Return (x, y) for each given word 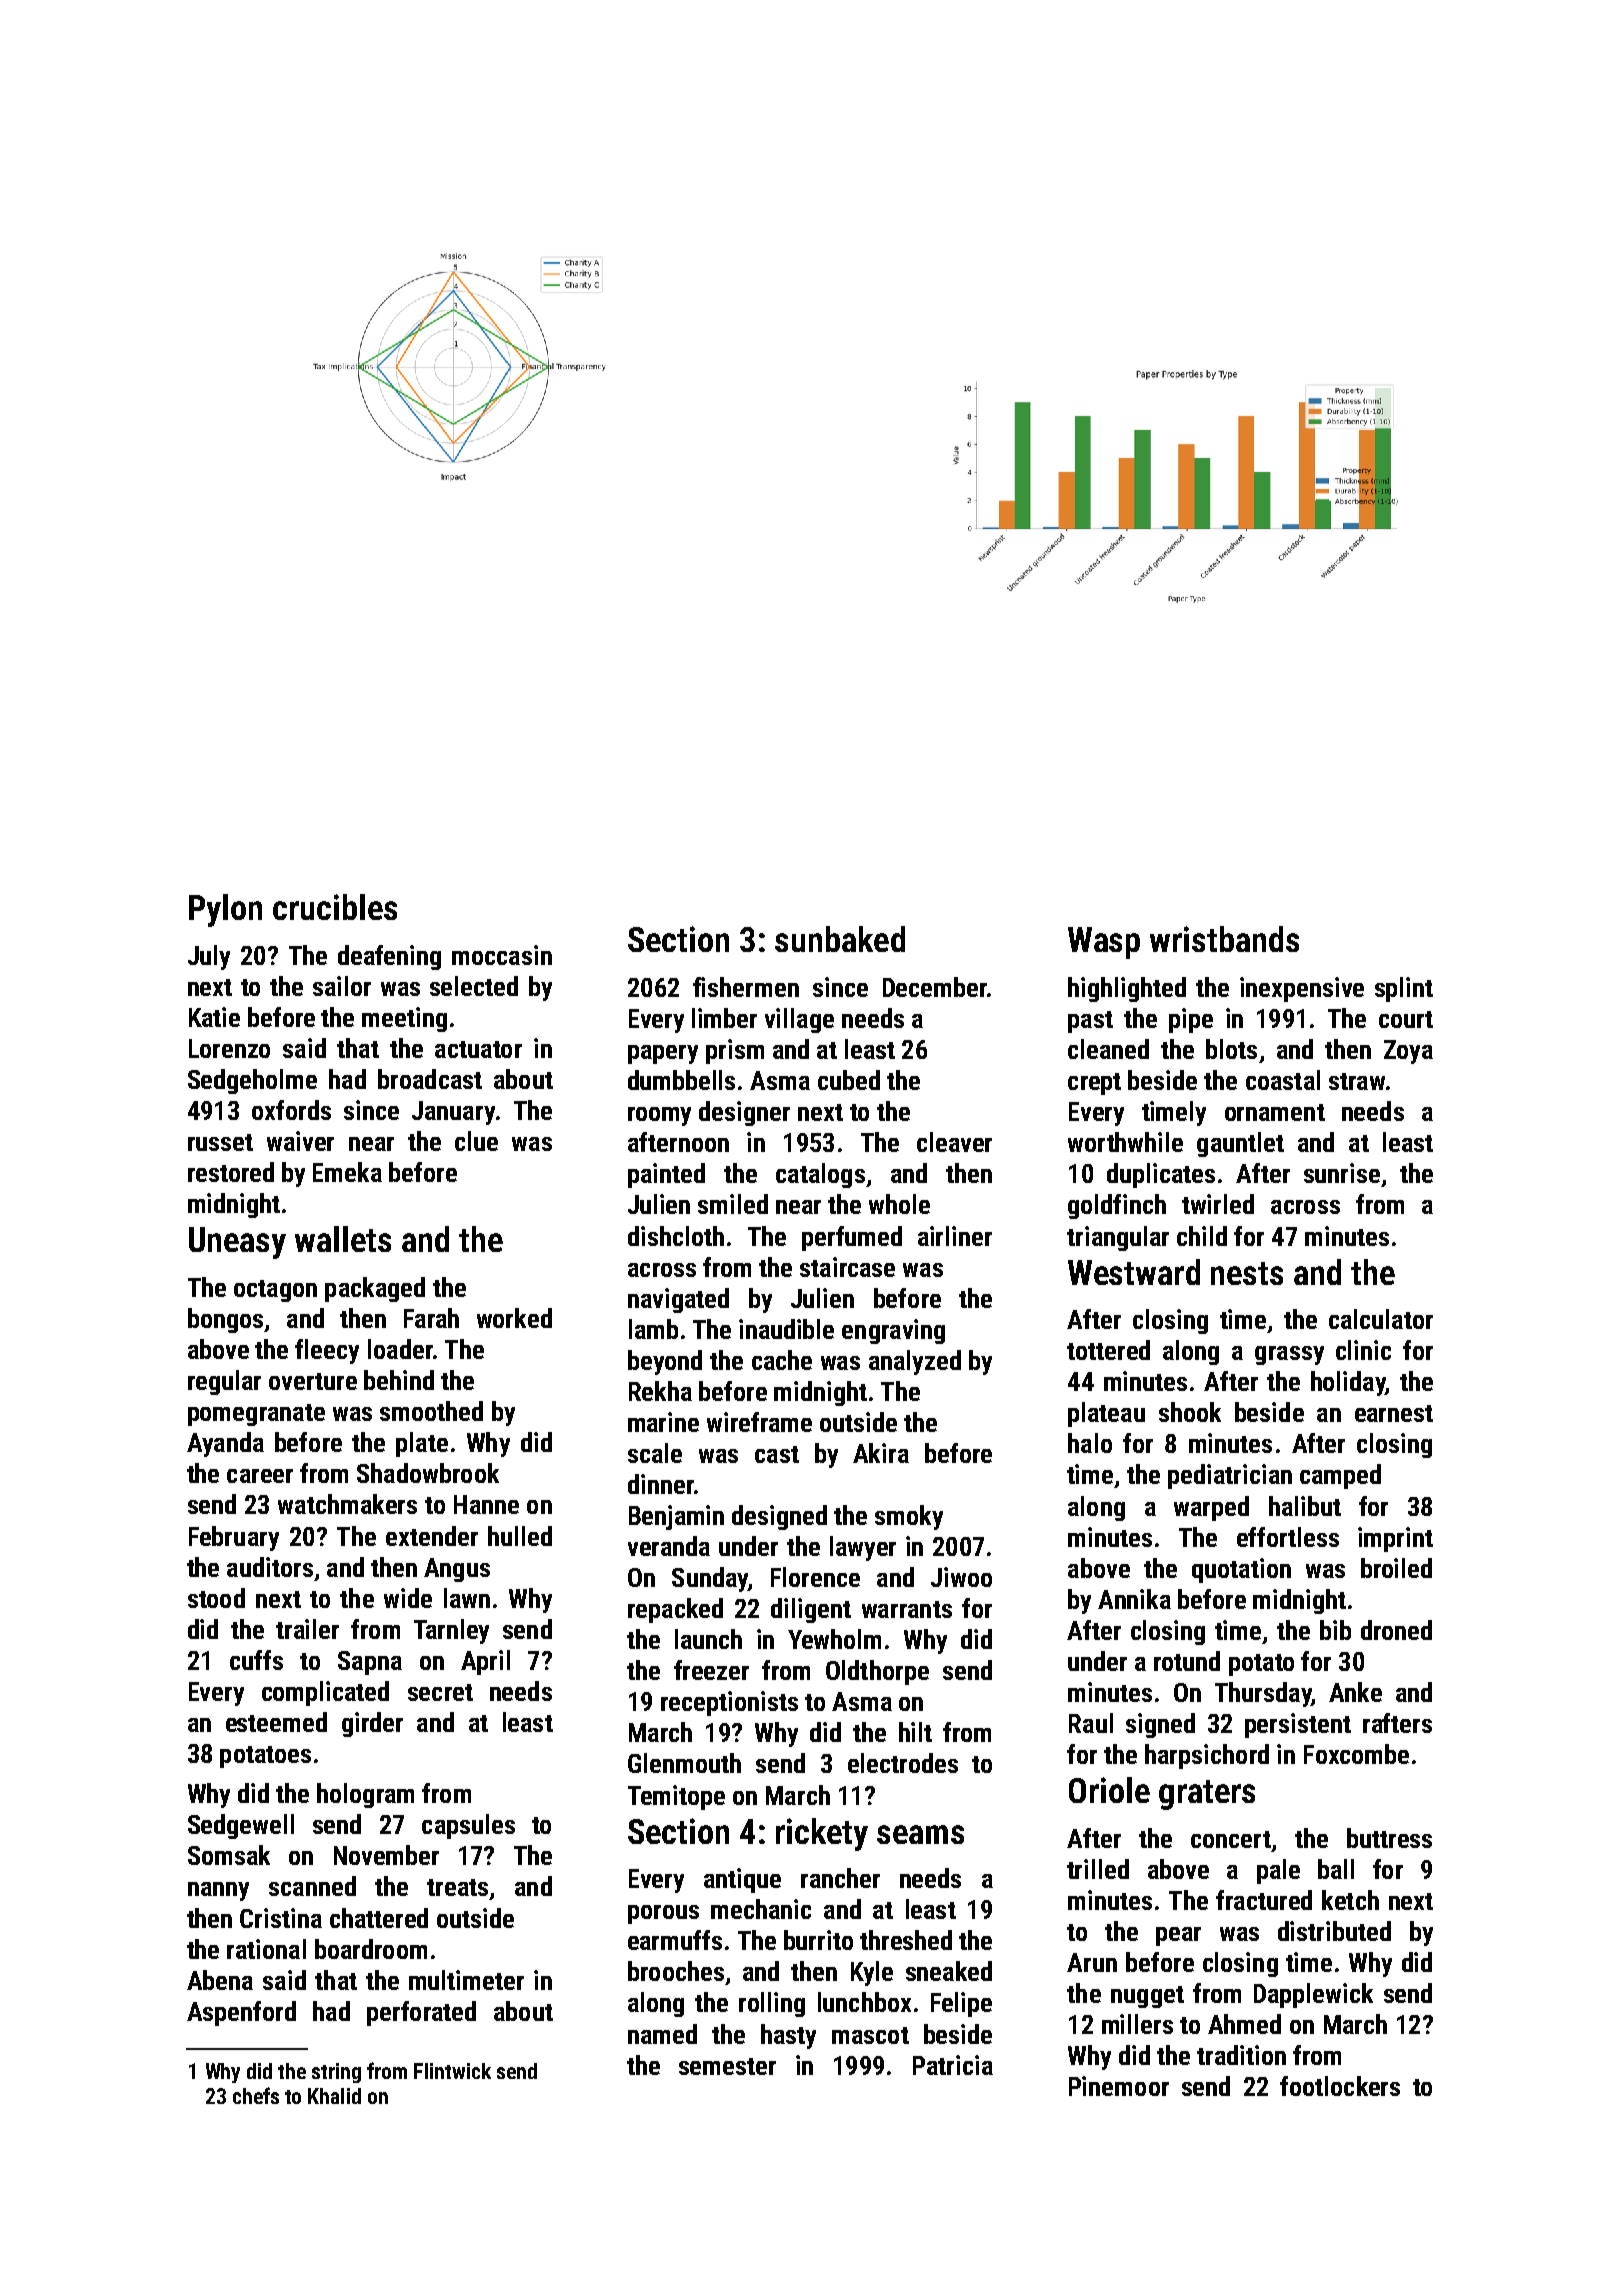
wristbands (1224, 939)
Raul (1091, 1723)
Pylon (225, 910)
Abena (220, 1980)
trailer (307, 1629)
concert (1231, 1839)
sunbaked (840, 939)
